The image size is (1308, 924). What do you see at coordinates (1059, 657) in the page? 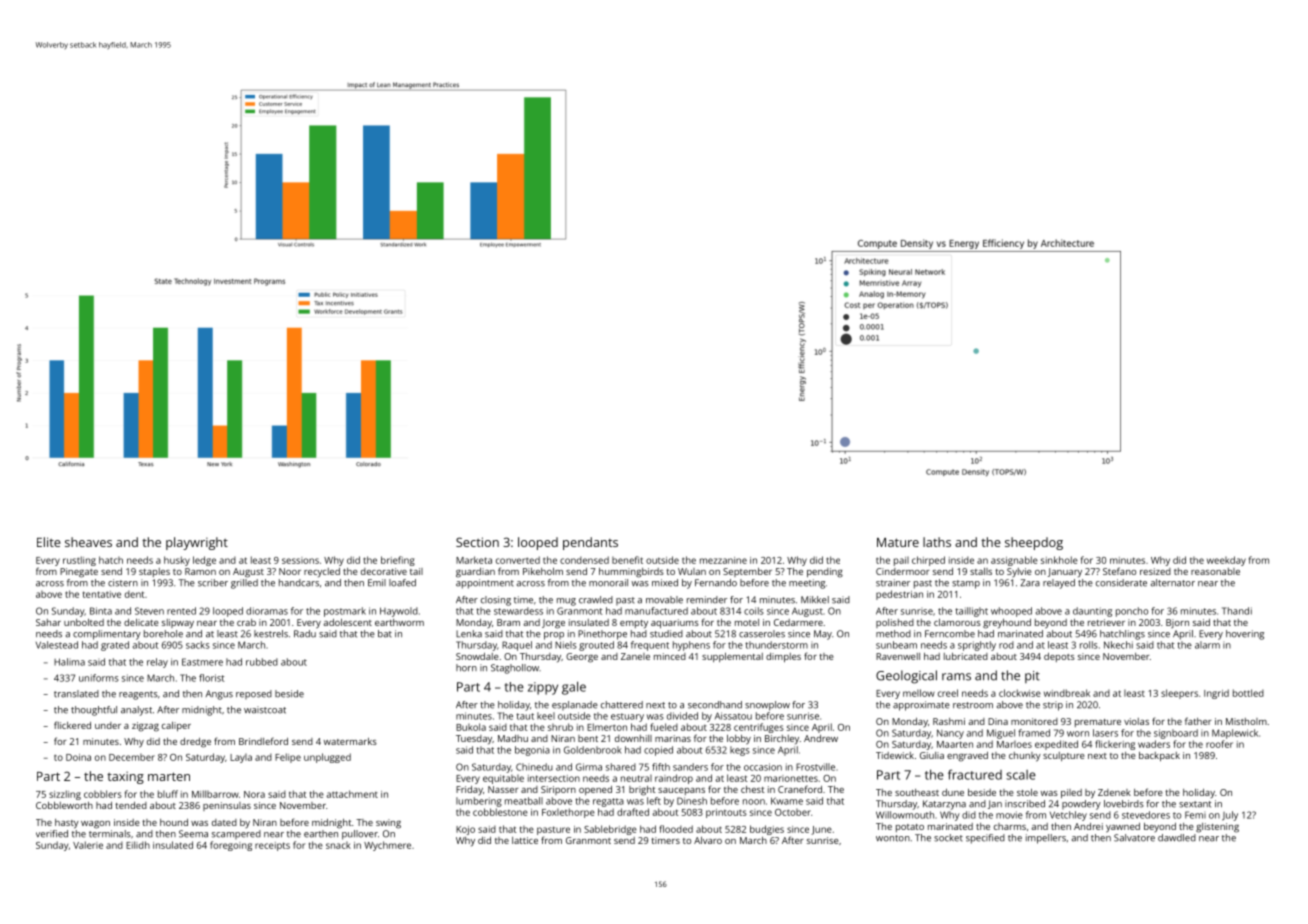
I see `depots` at bounding box center [1059, 657].
